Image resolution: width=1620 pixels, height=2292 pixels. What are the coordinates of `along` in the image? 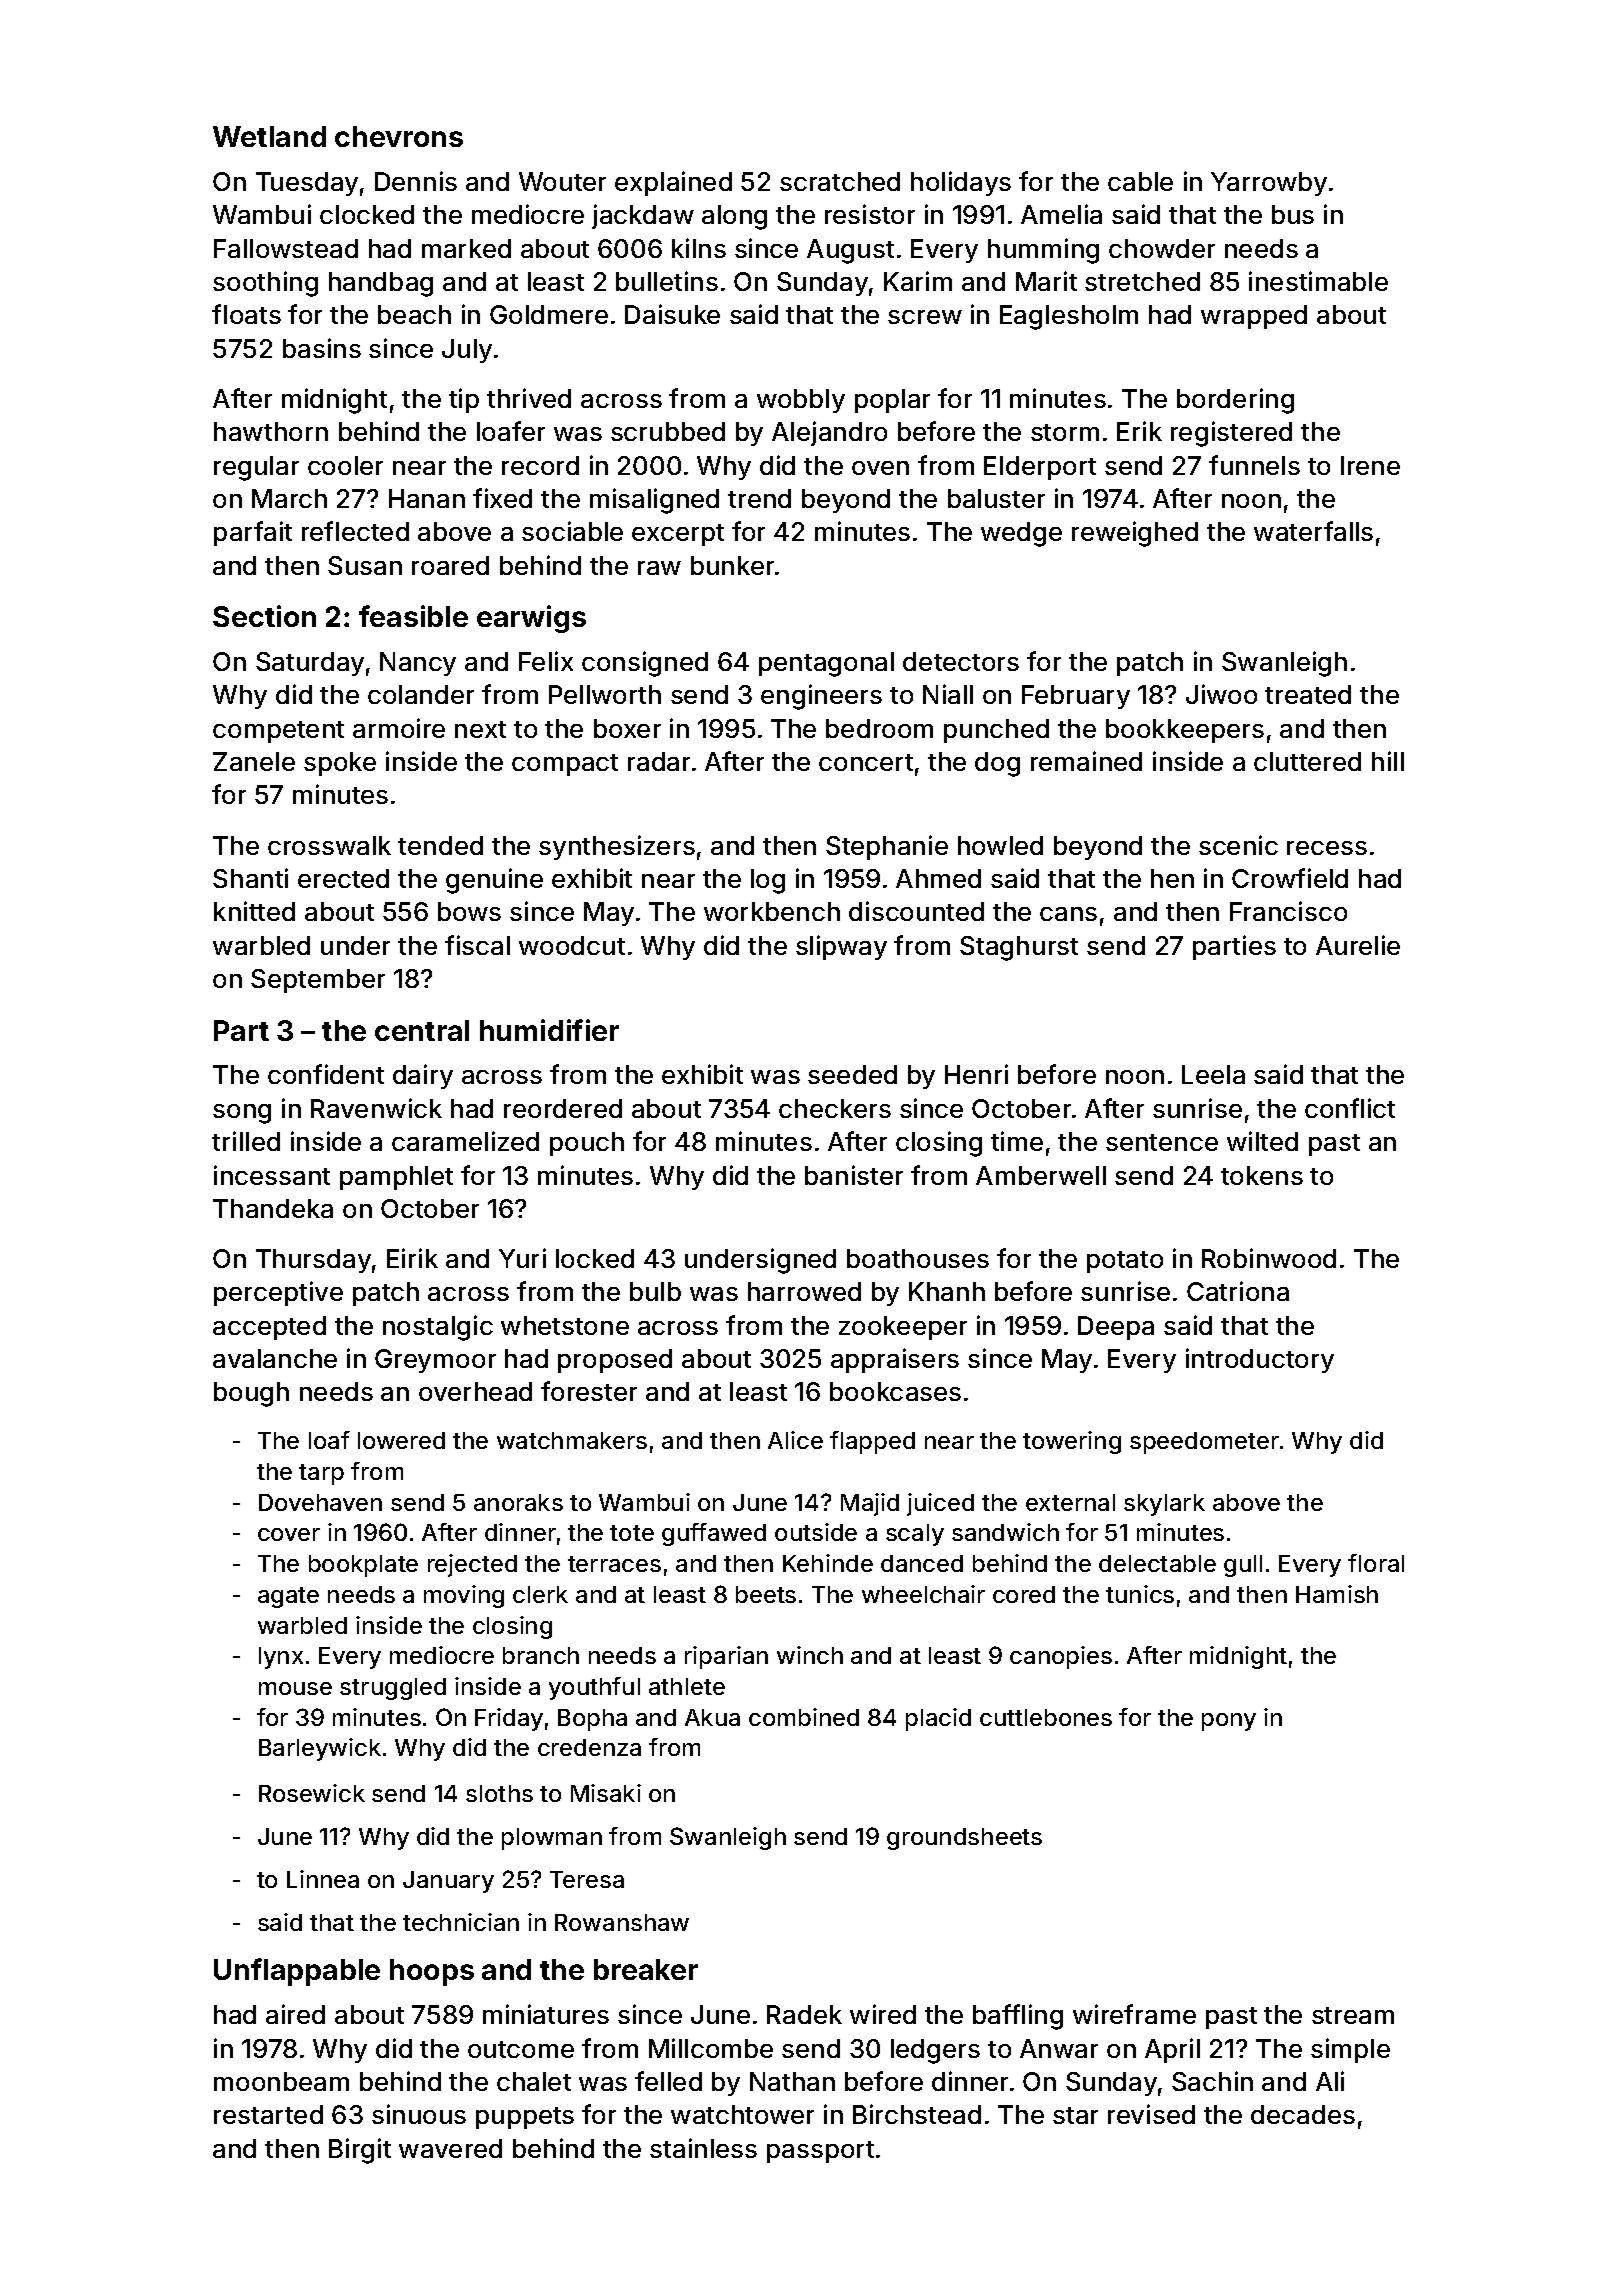 It's located at (734, 217).
